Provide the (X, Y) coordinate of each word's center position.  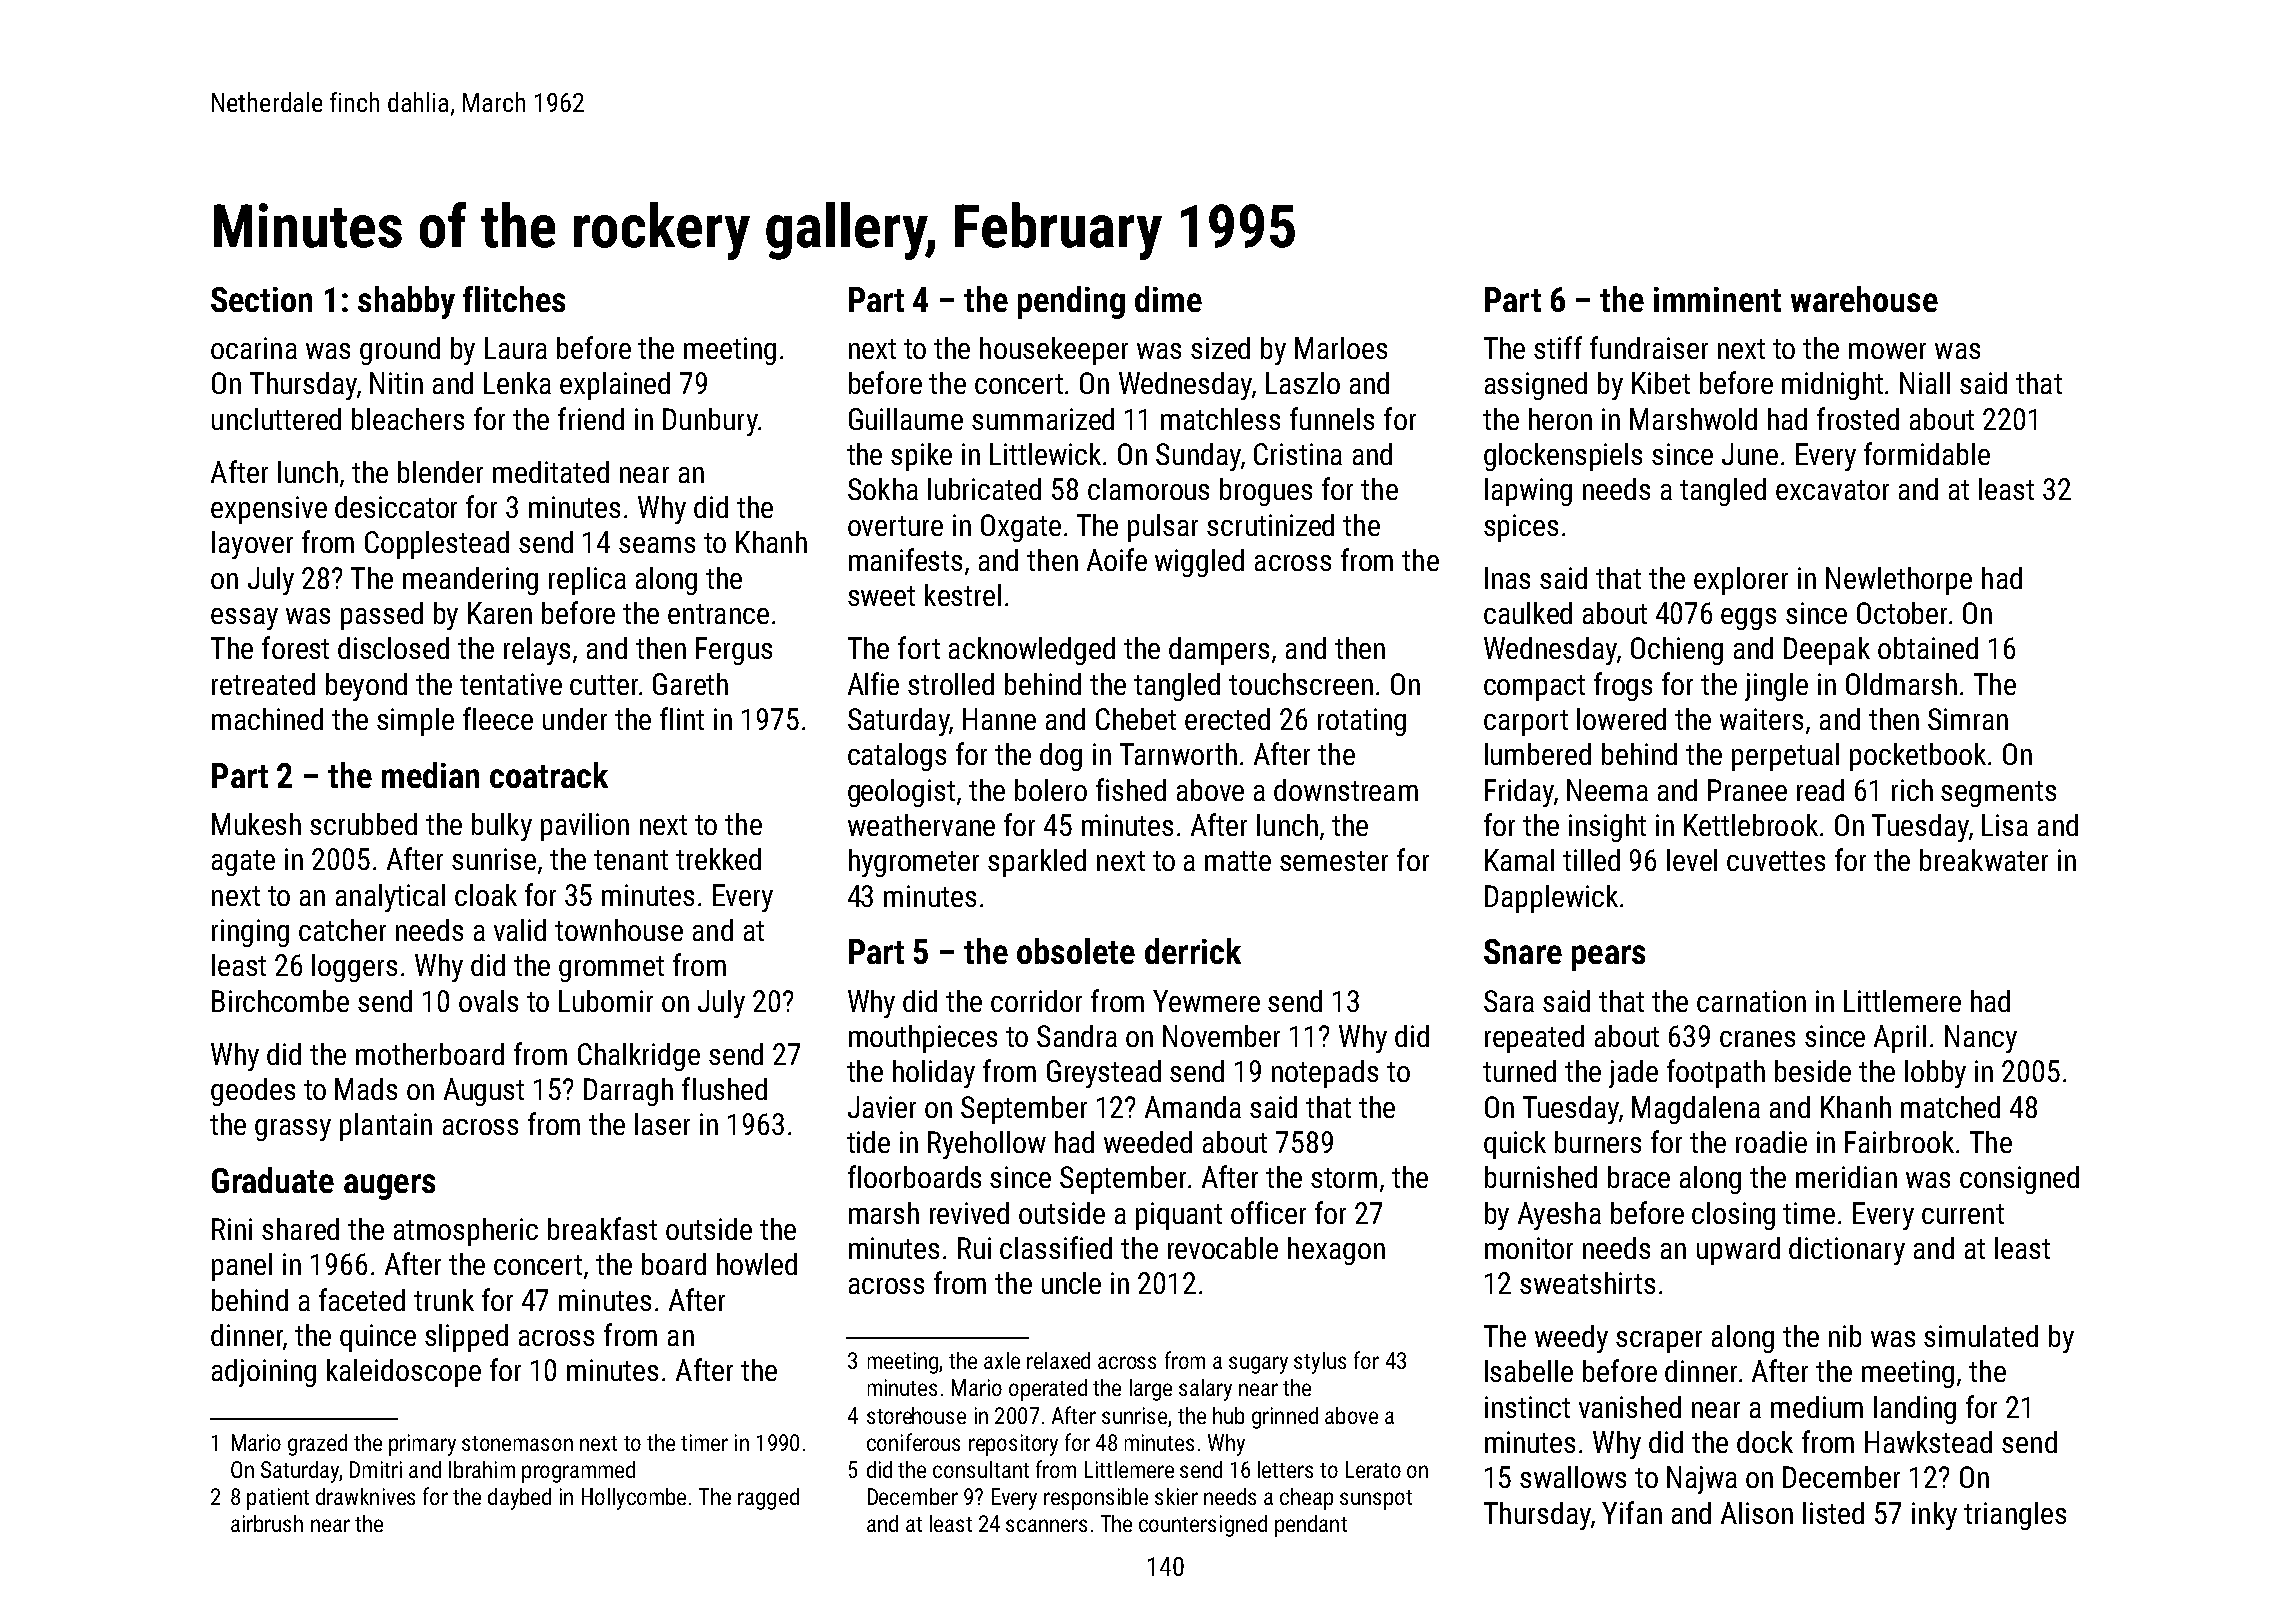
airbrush (267, 1523)
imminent (1717, 299)
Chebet (1136, 719)
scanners (1046, 1525)
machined (267, 719)
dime (1168, 299)
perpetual (1785, 757)
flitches (514, 299)
